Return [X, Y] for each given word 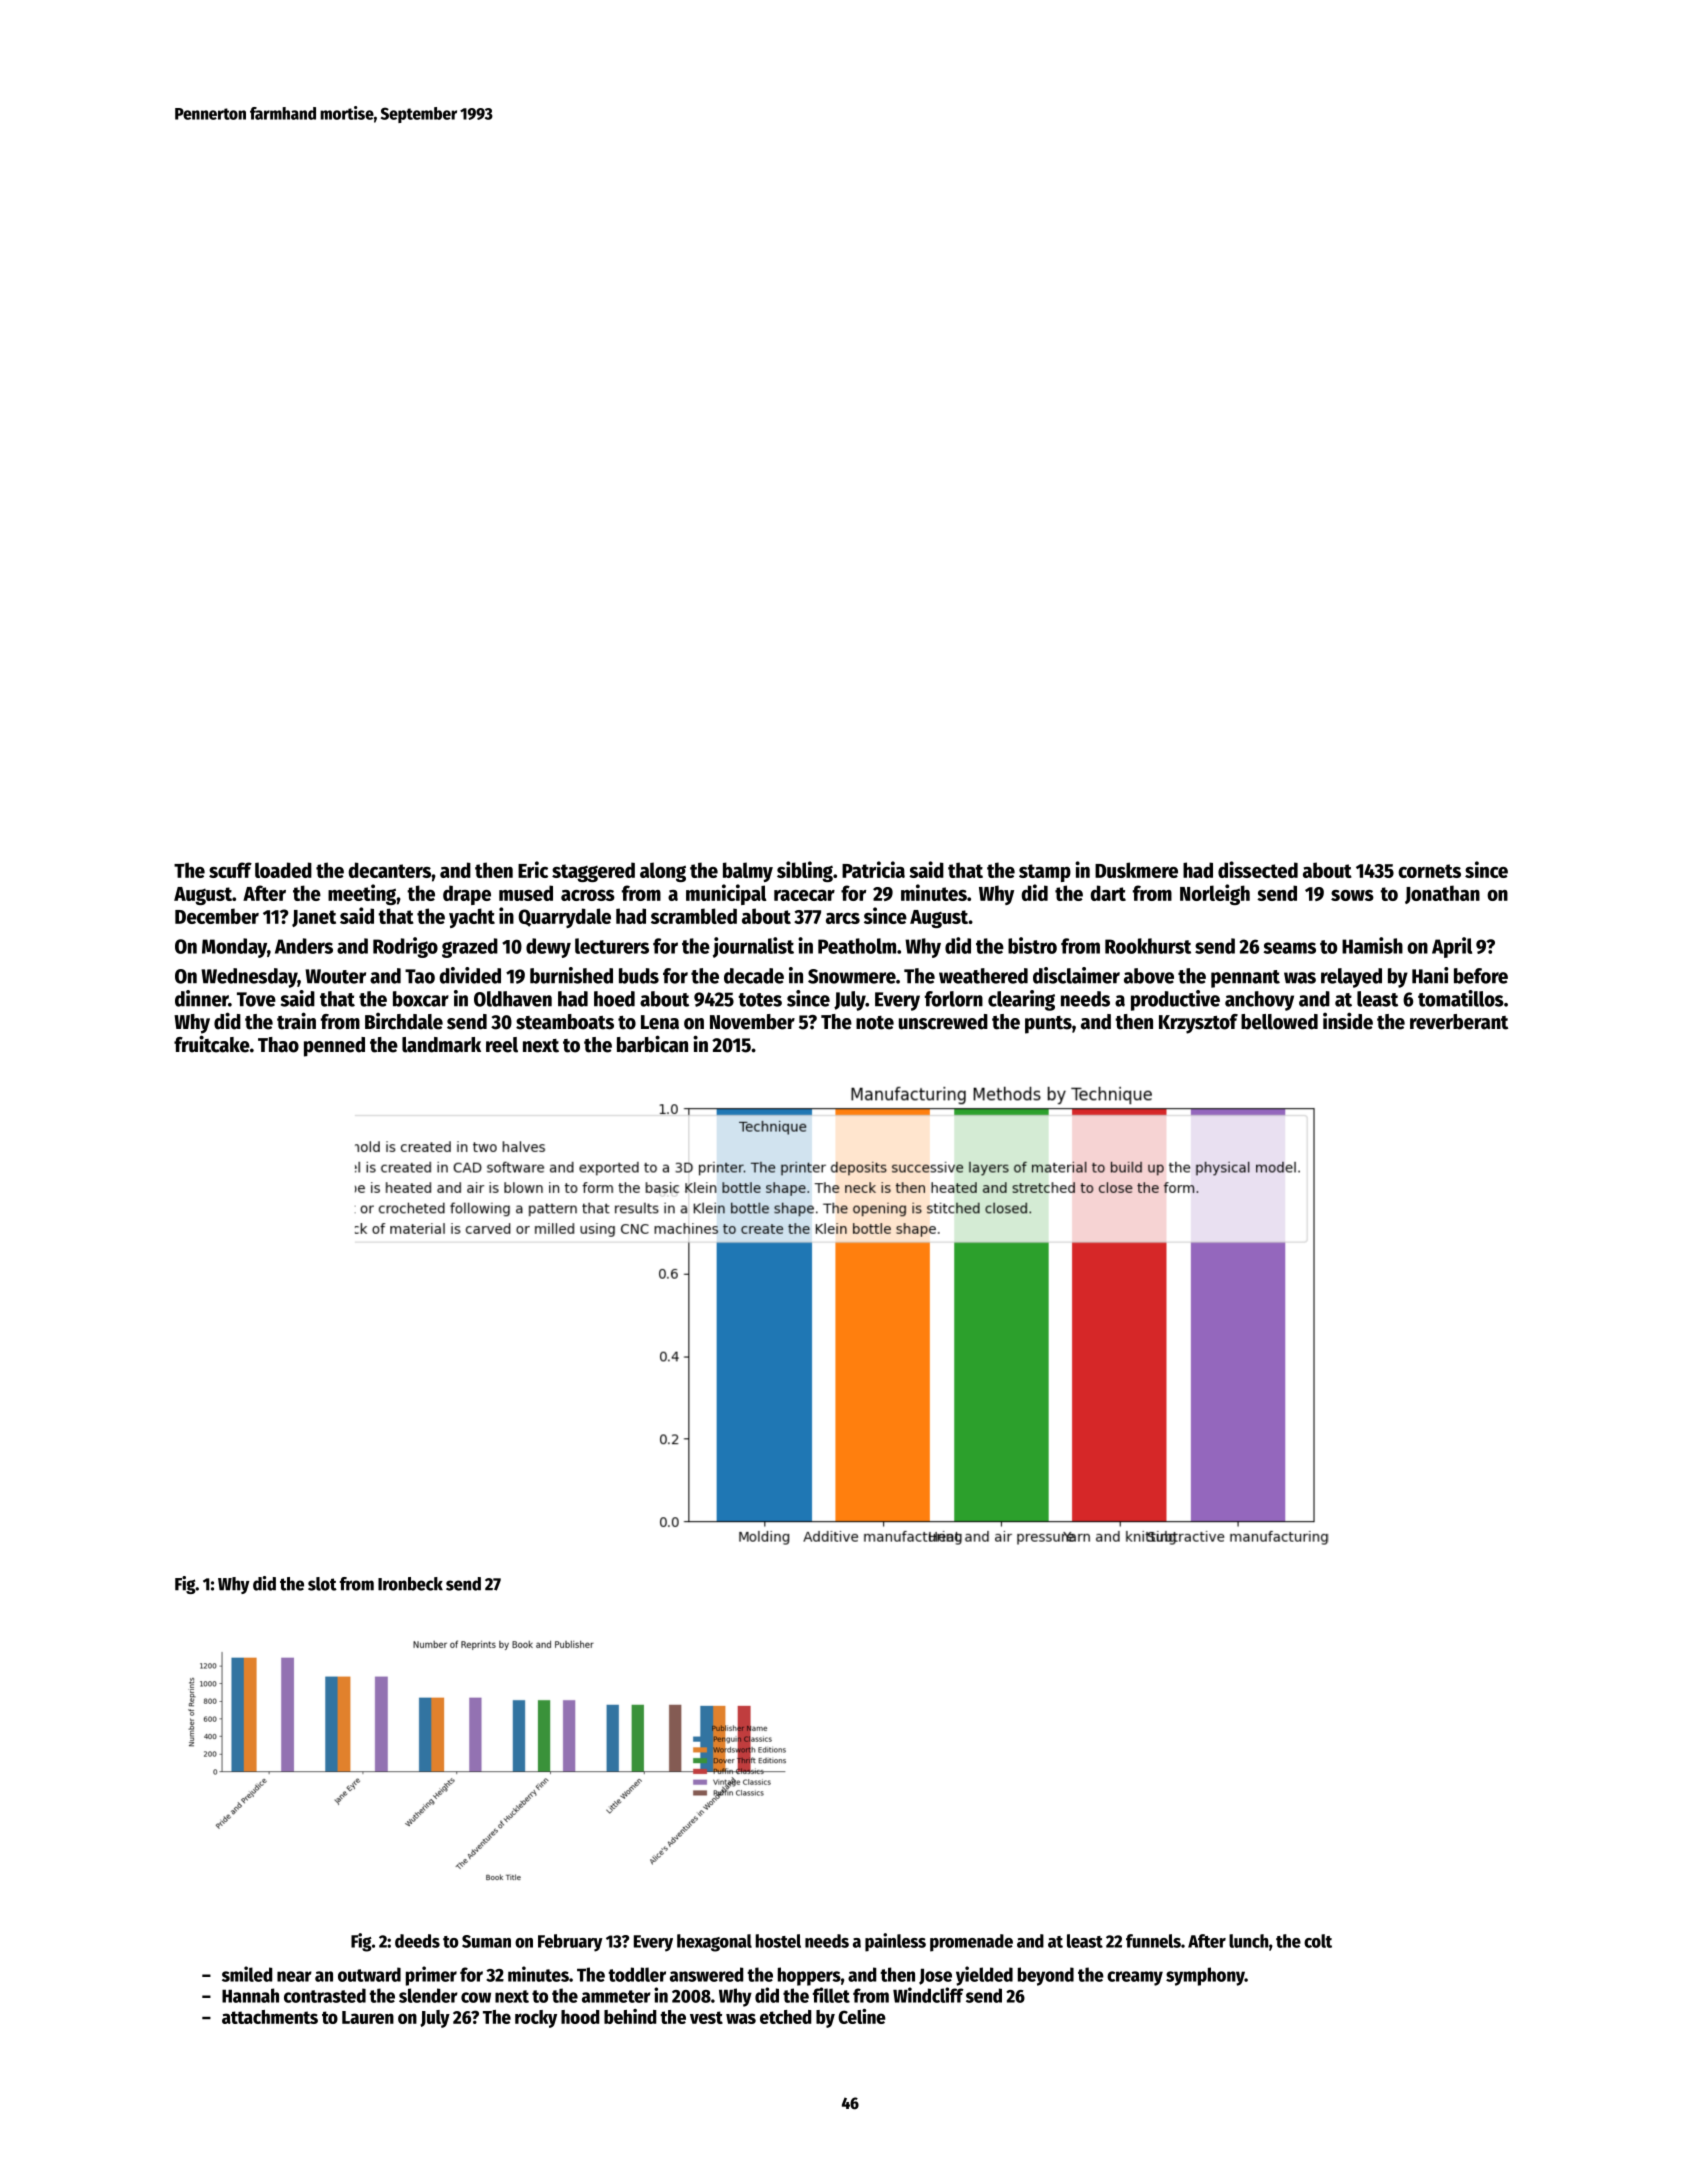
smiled [247, 1974]
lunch [1248, 1941]
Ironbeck [410, 1584]
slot [322, 1584]
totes [760, 1000]
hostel [778, 1941]
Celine [862, 2016]
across [588, 895]
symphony [1205, 1976]
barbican [652, 1044]
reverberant [1459, 1022]
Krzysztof [1198, 1024]
